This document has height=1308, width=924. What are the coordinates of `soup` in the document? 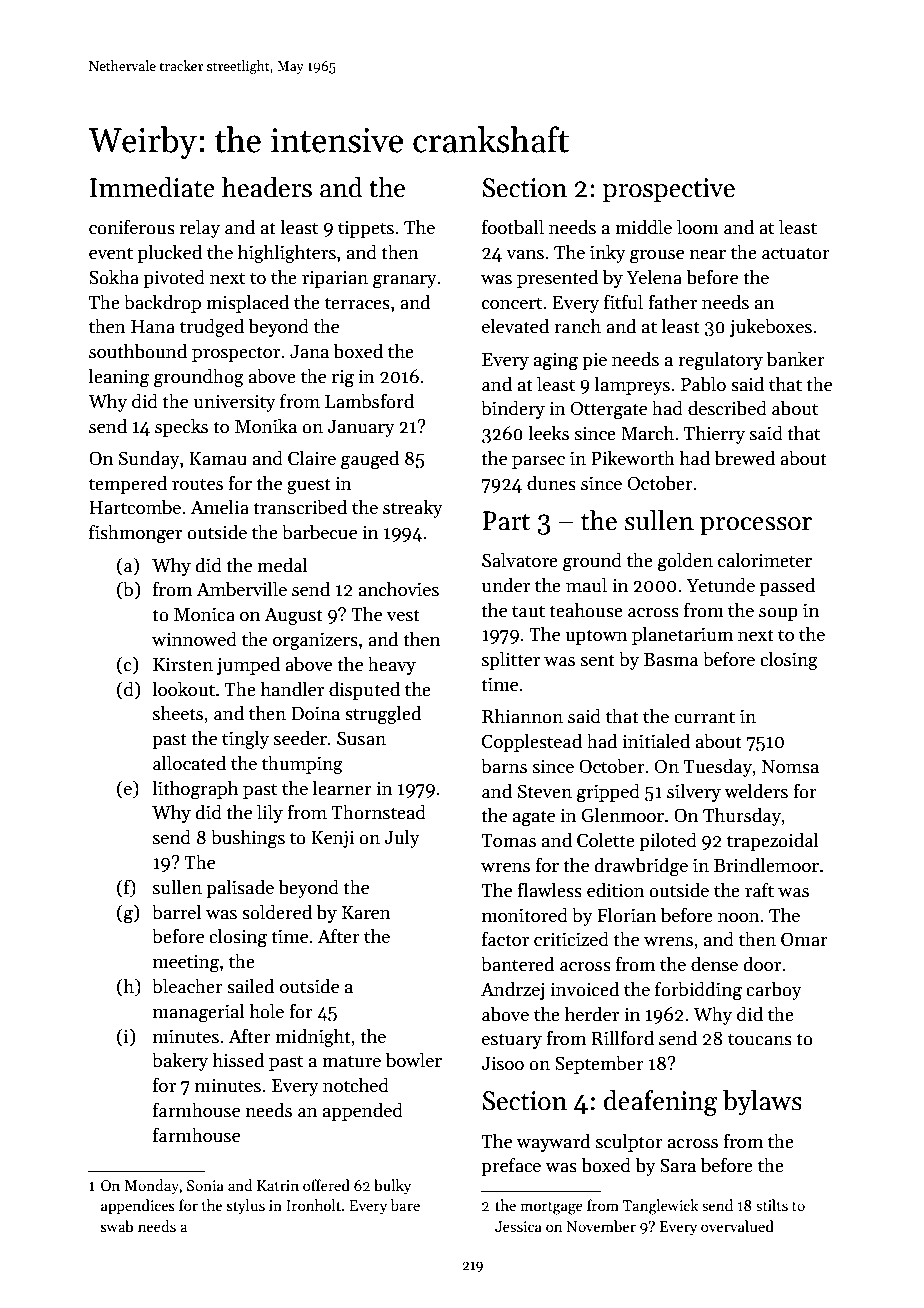 It's located at (778, 614).
